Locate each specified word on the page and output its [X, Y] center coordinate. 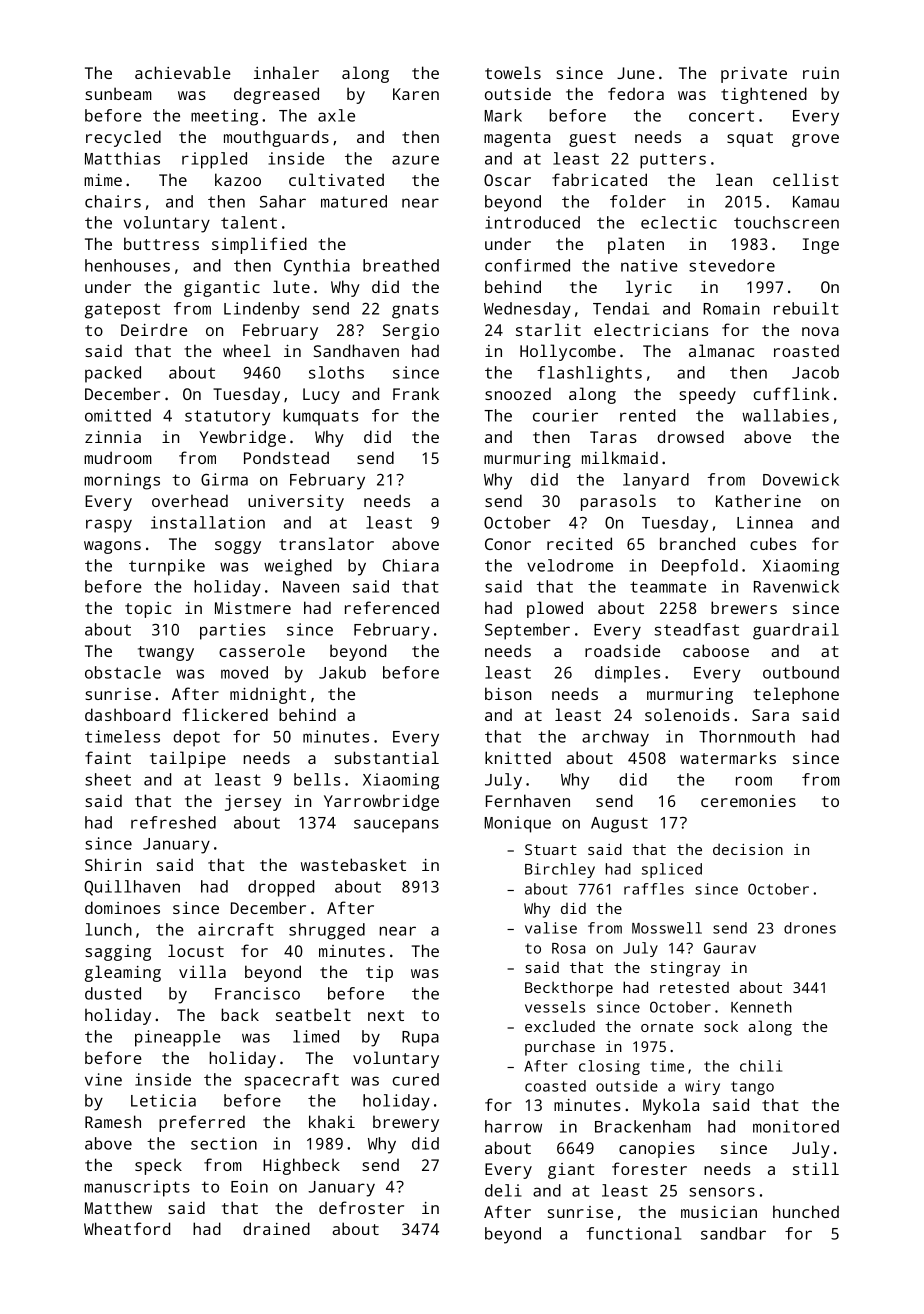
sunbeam [118, 93]
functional [633, 1233]
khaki [332, 1121]
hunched [806, 1211]
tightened [764, 95]
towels [513, 72]
